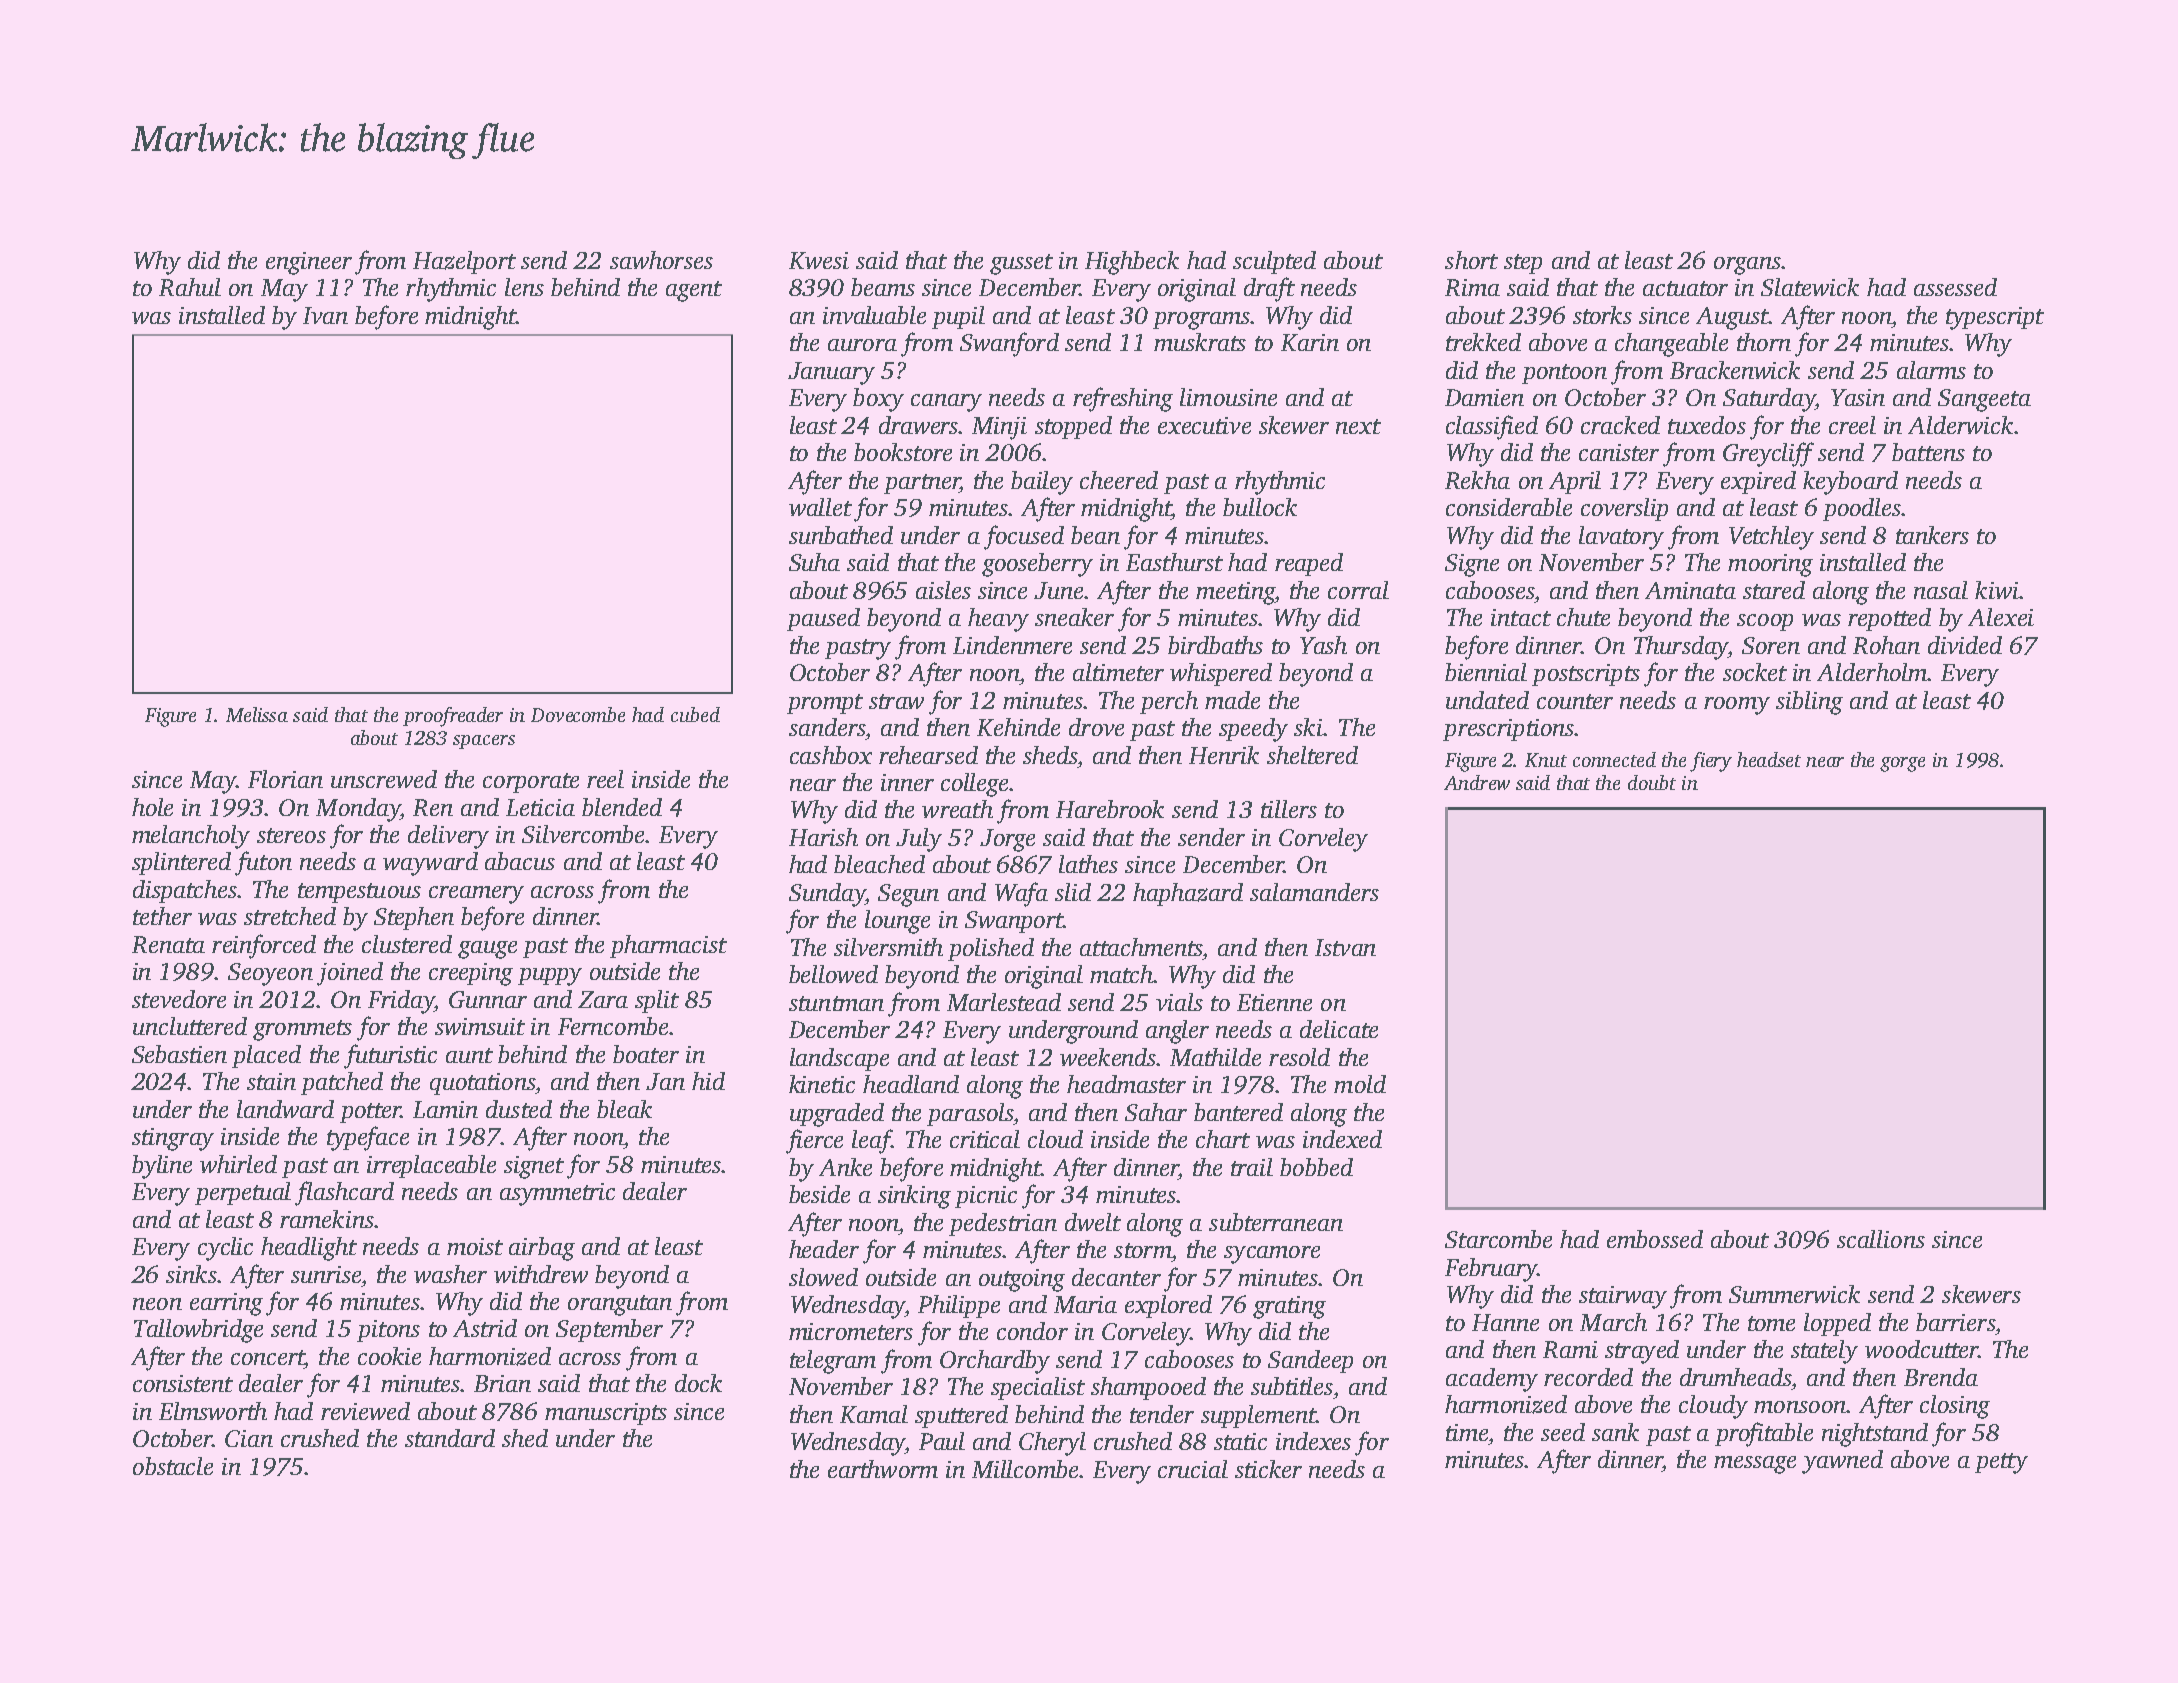  Describe the element at coordinates (450, 1438) in the screenshot. I see `standard` at that location.
